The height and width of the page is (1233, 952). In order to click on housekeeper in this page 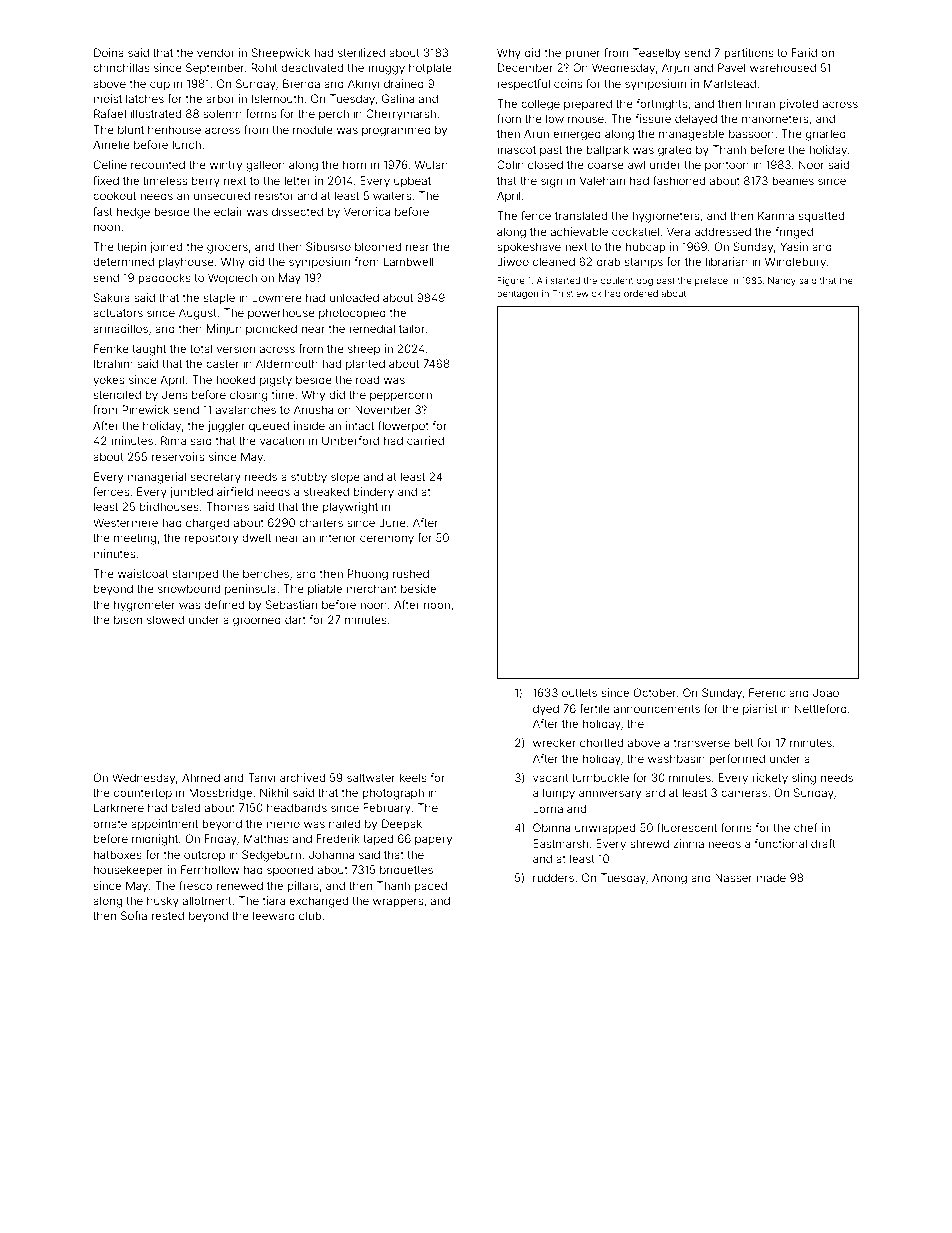, I will do `click(128, 870)`.
